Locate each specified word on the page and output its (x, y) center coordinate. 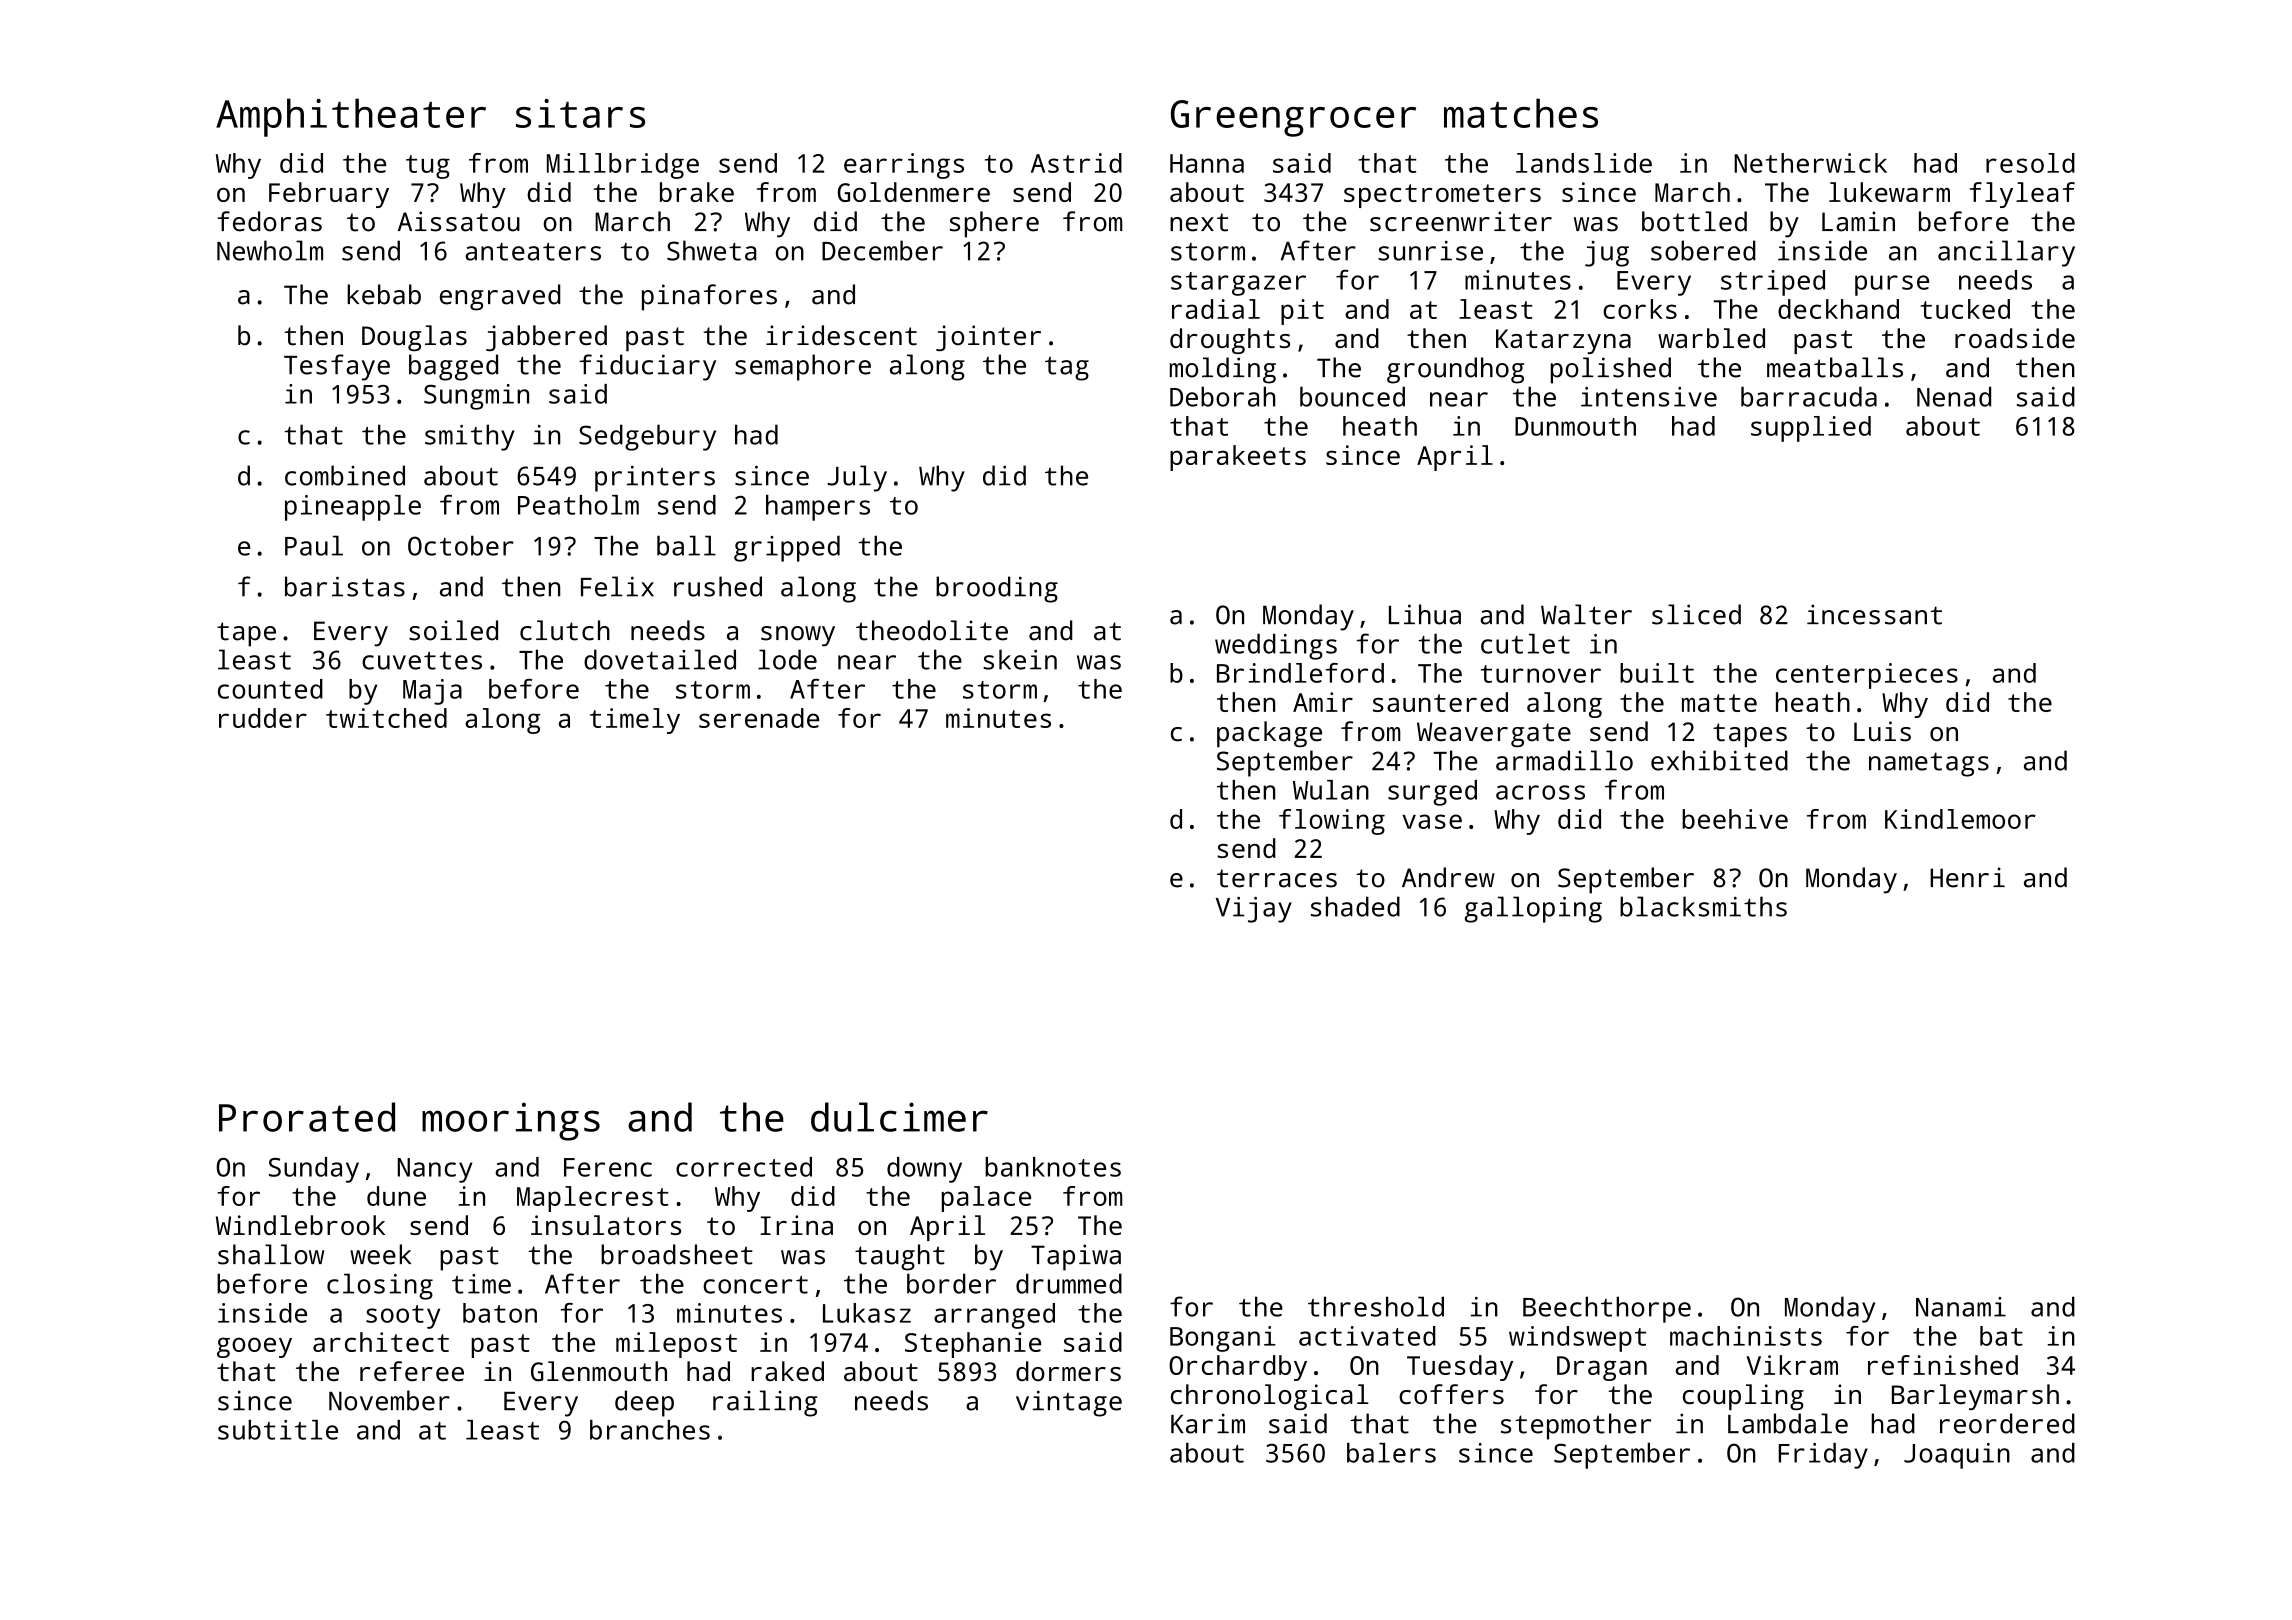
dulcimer (899, 1117)
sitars (580, 113)
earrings (904, 166)
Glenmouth (599, 1371)
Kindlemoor (1960, 819)
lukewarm (1889, 192)
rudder (263, 718)
